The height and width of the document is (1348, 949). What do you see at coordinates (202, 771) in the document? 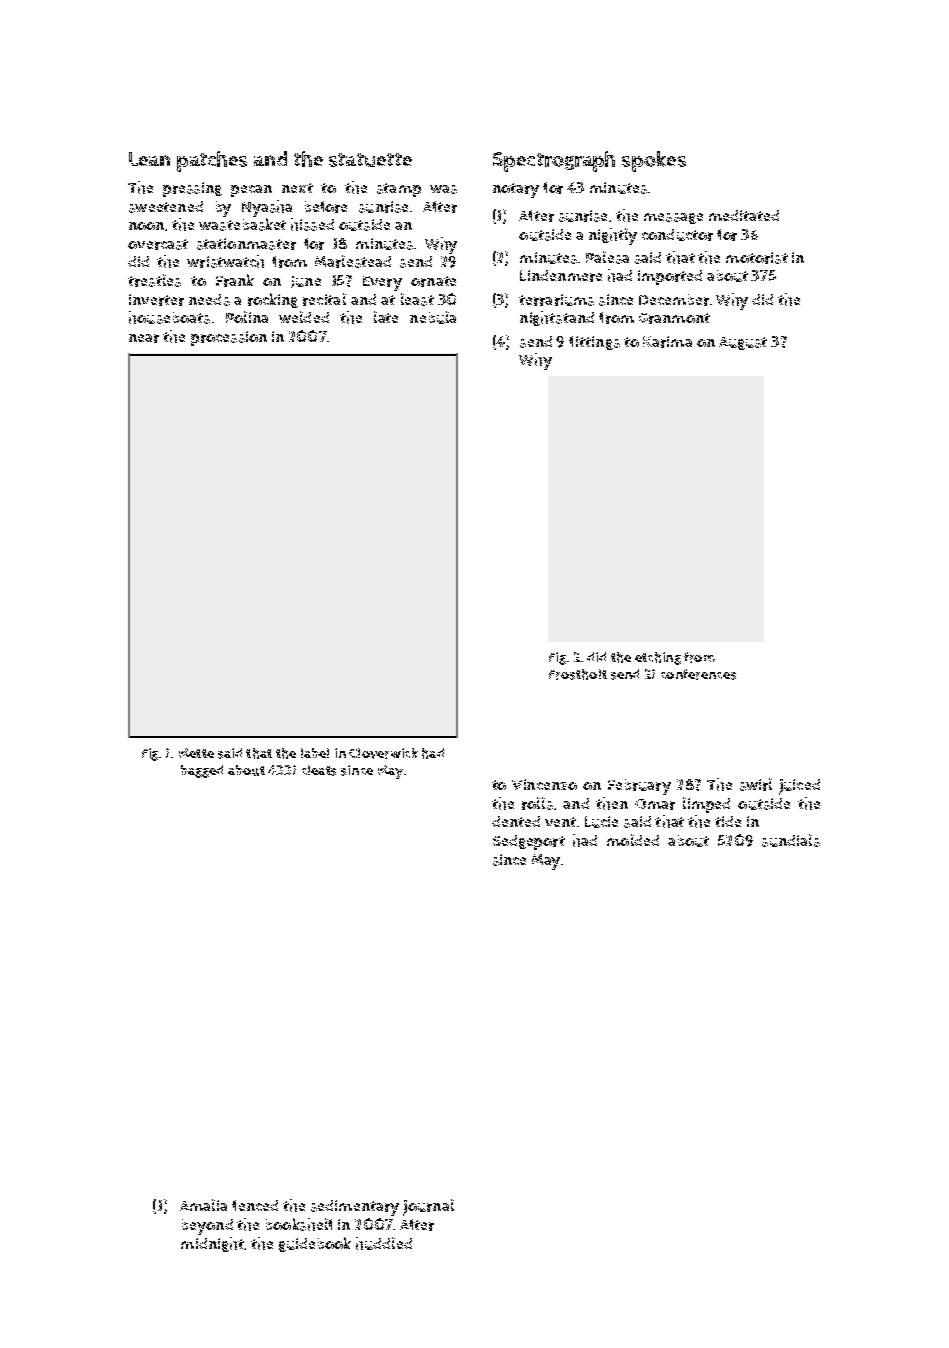
I see `bagged` at bounding box center [202, 771].
